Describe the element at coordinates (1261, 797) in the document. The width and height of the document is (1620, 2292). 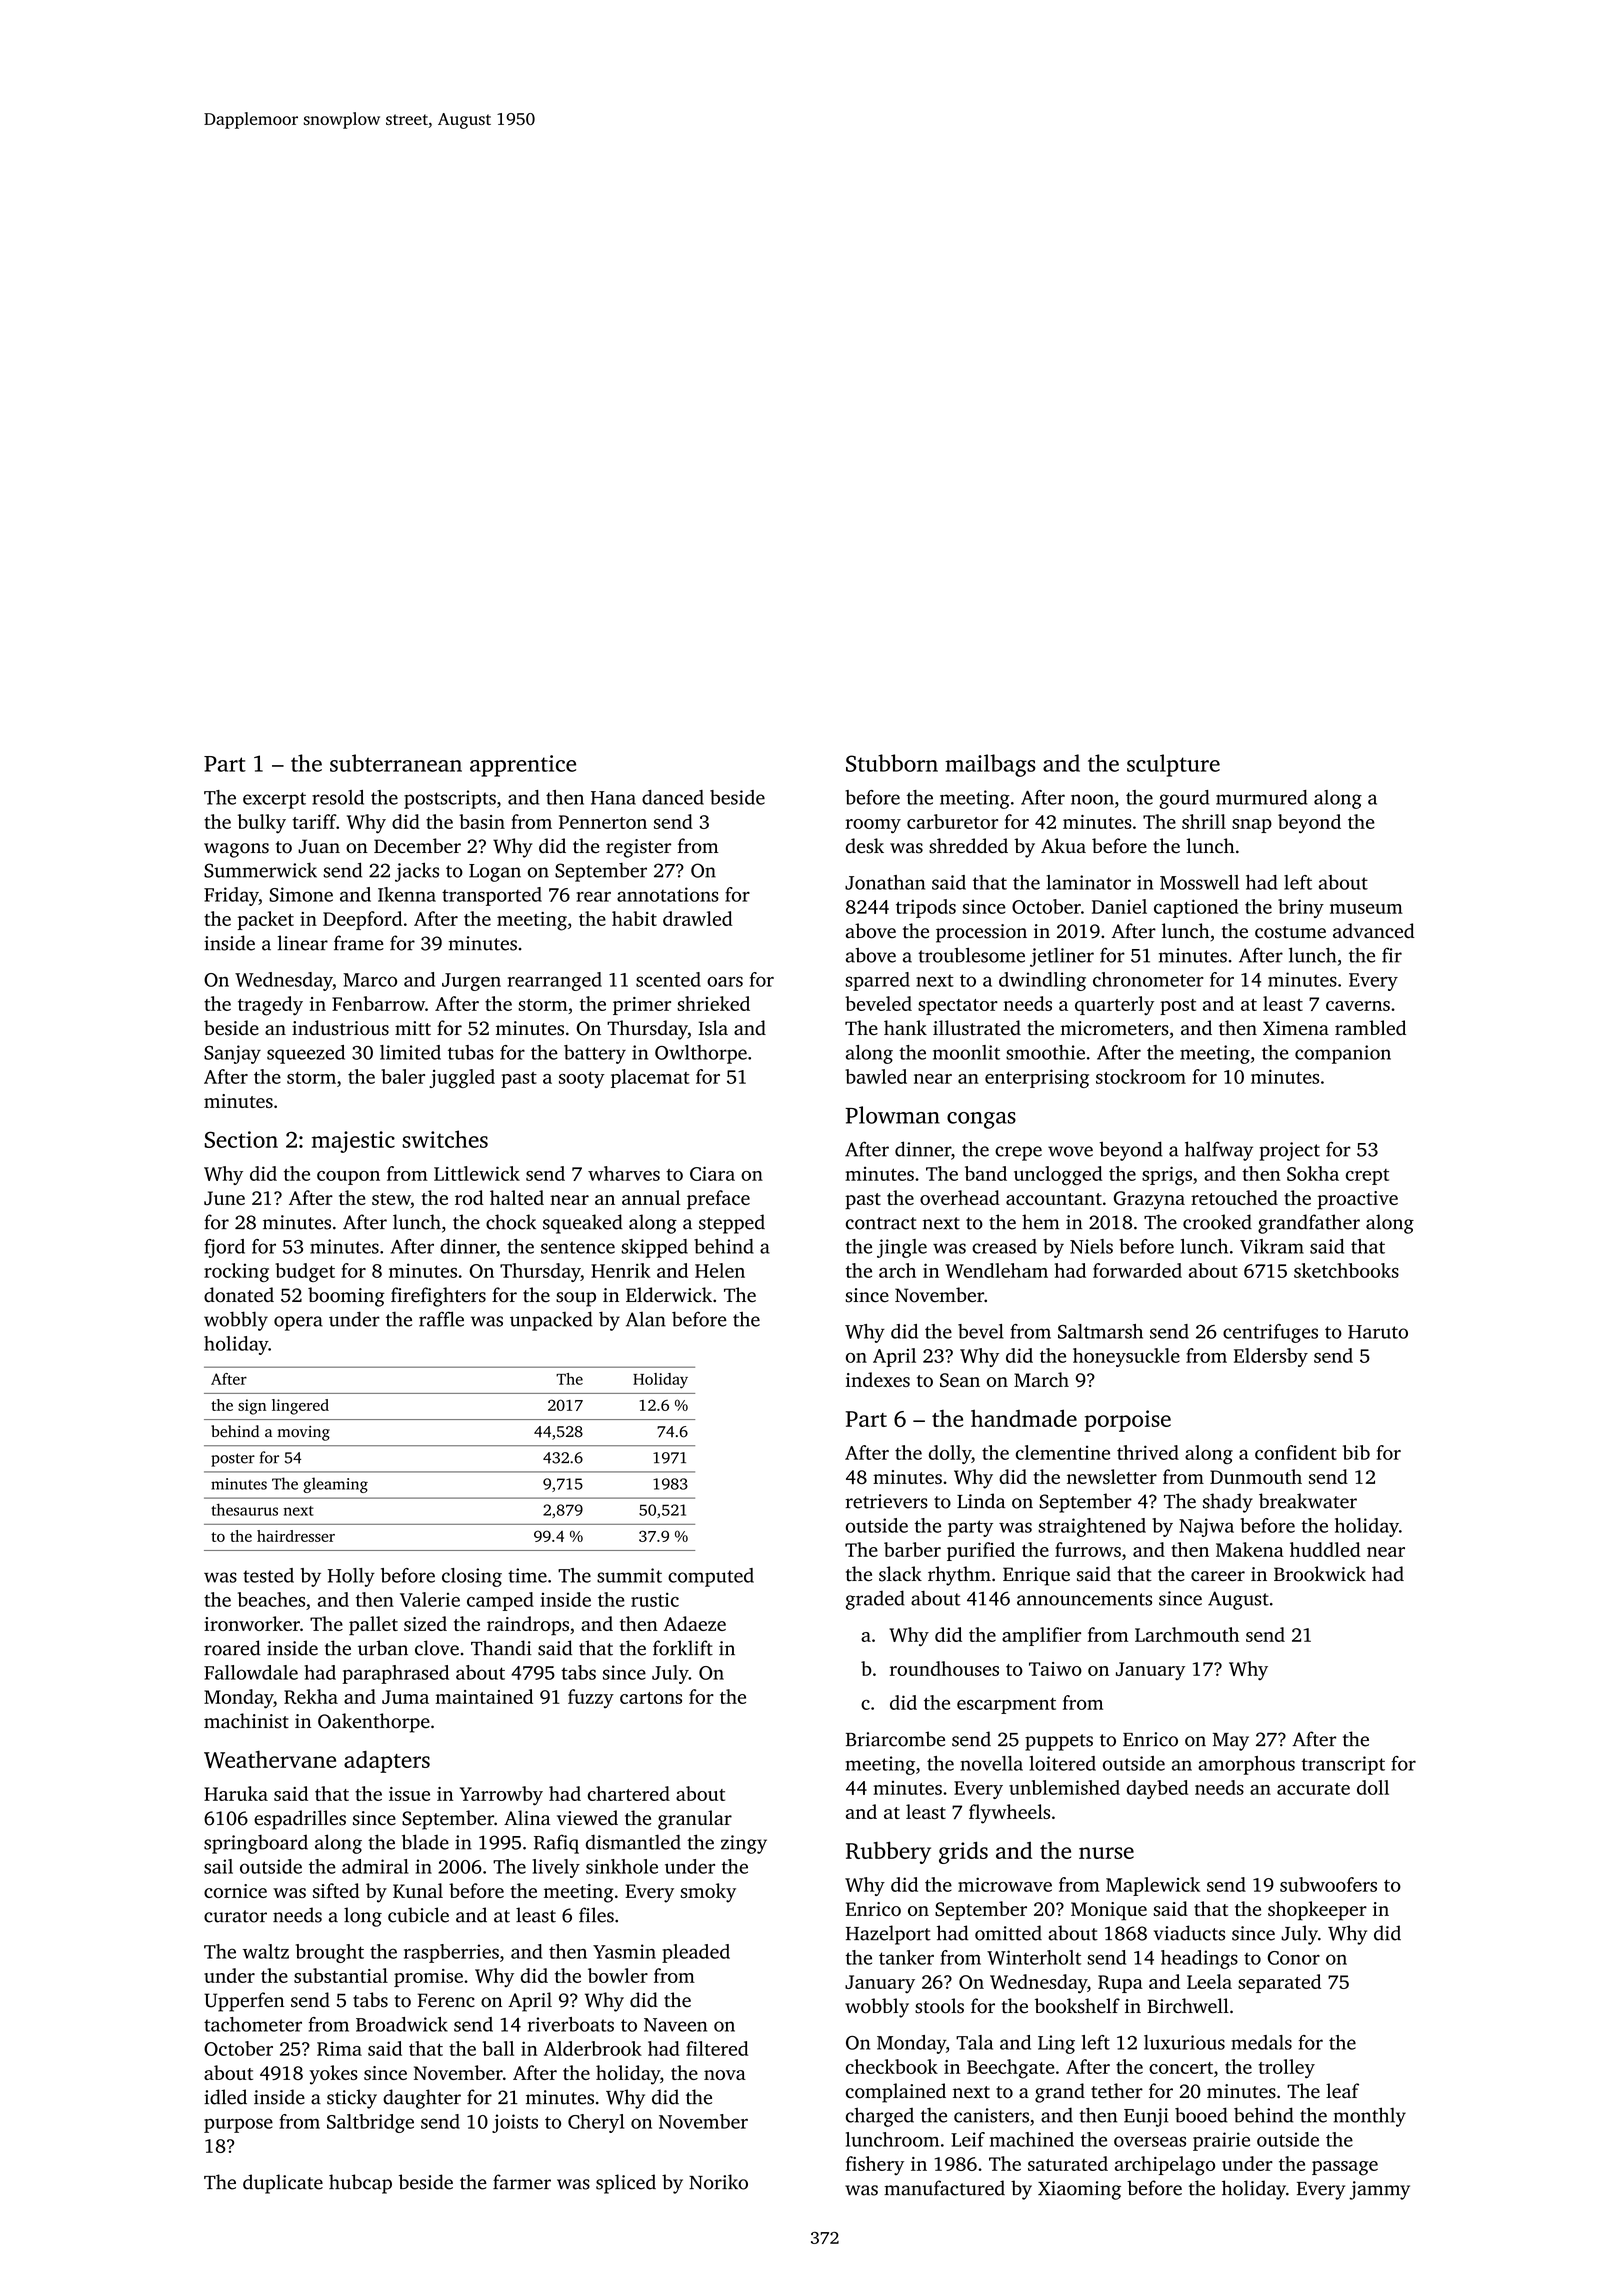
I see `murmured` at that location.
